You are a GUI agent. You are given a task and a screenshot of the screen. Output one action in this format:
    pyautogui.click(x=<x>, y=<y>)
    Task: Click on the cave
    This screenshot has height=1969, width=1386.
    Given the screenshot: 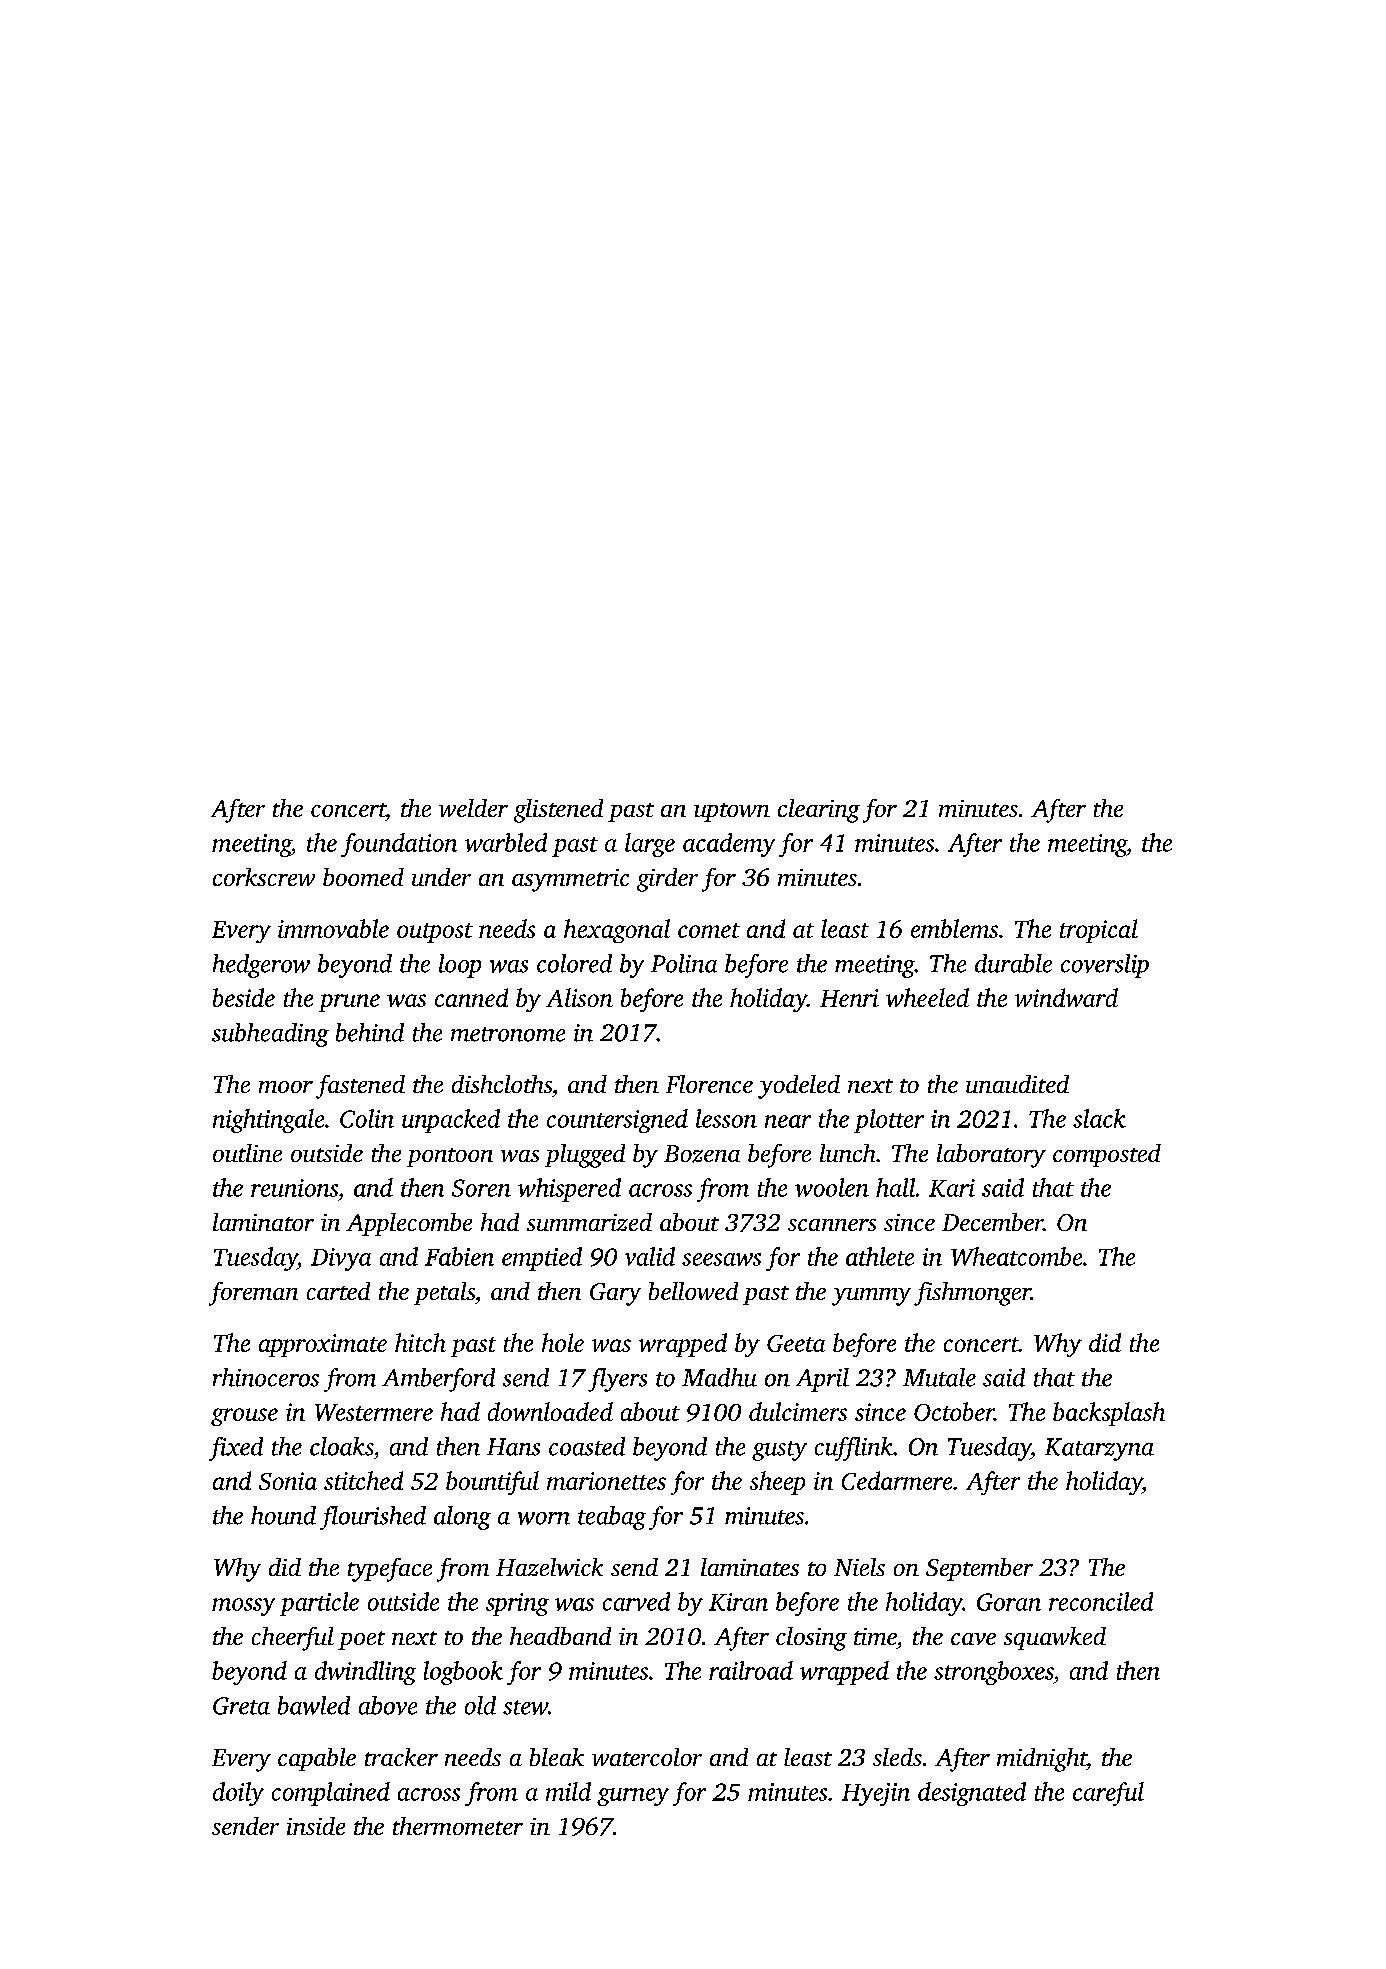 What is the action you would take?
    pyautogui.click(x=973, y=1639)
